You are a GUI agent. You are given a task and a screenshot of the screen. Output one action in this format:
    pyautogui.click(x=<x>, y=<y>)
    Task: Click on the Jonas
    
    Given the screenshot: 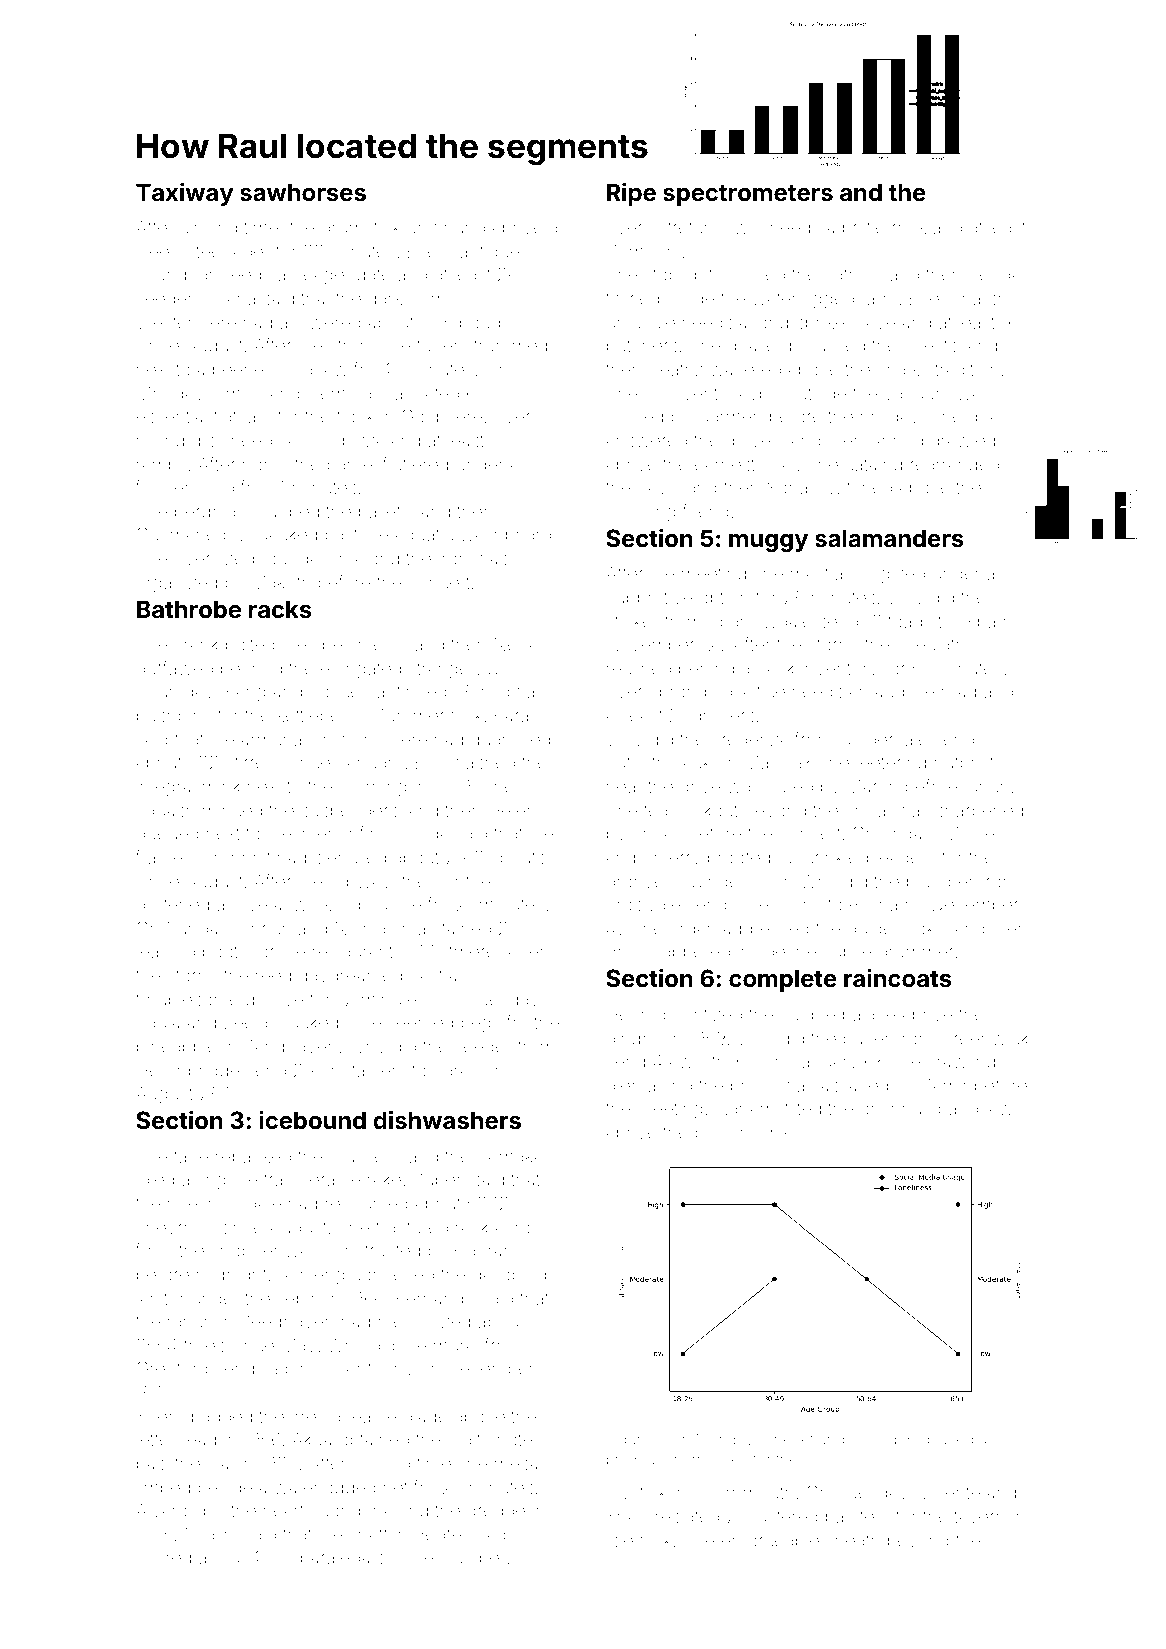 What is the action you would take?
    pyautogui.click(x=657, y=833)
